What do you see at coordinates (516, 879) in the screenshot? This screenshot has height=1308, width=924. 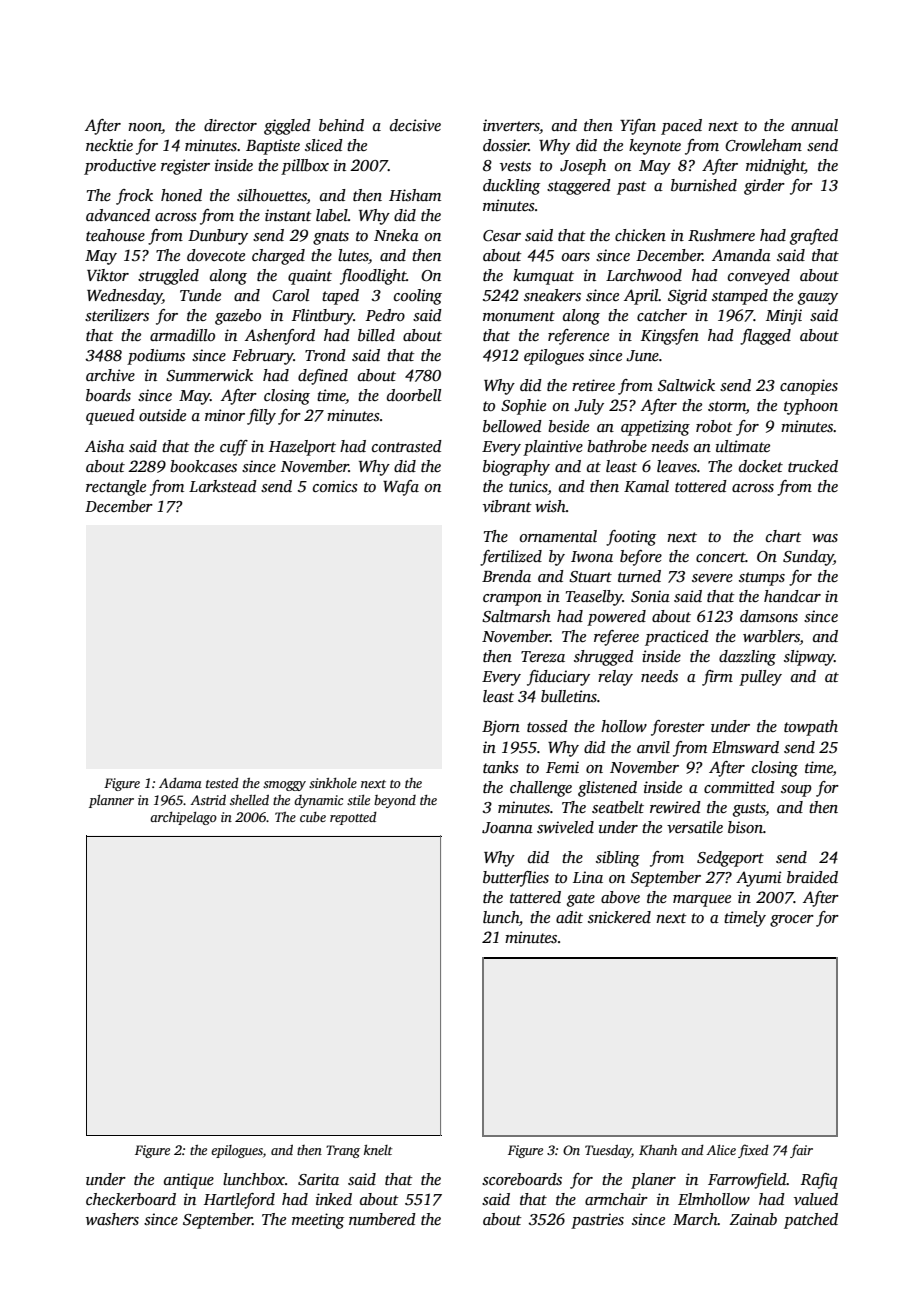 I see `butterflies` at bounding box center [516, 879].
